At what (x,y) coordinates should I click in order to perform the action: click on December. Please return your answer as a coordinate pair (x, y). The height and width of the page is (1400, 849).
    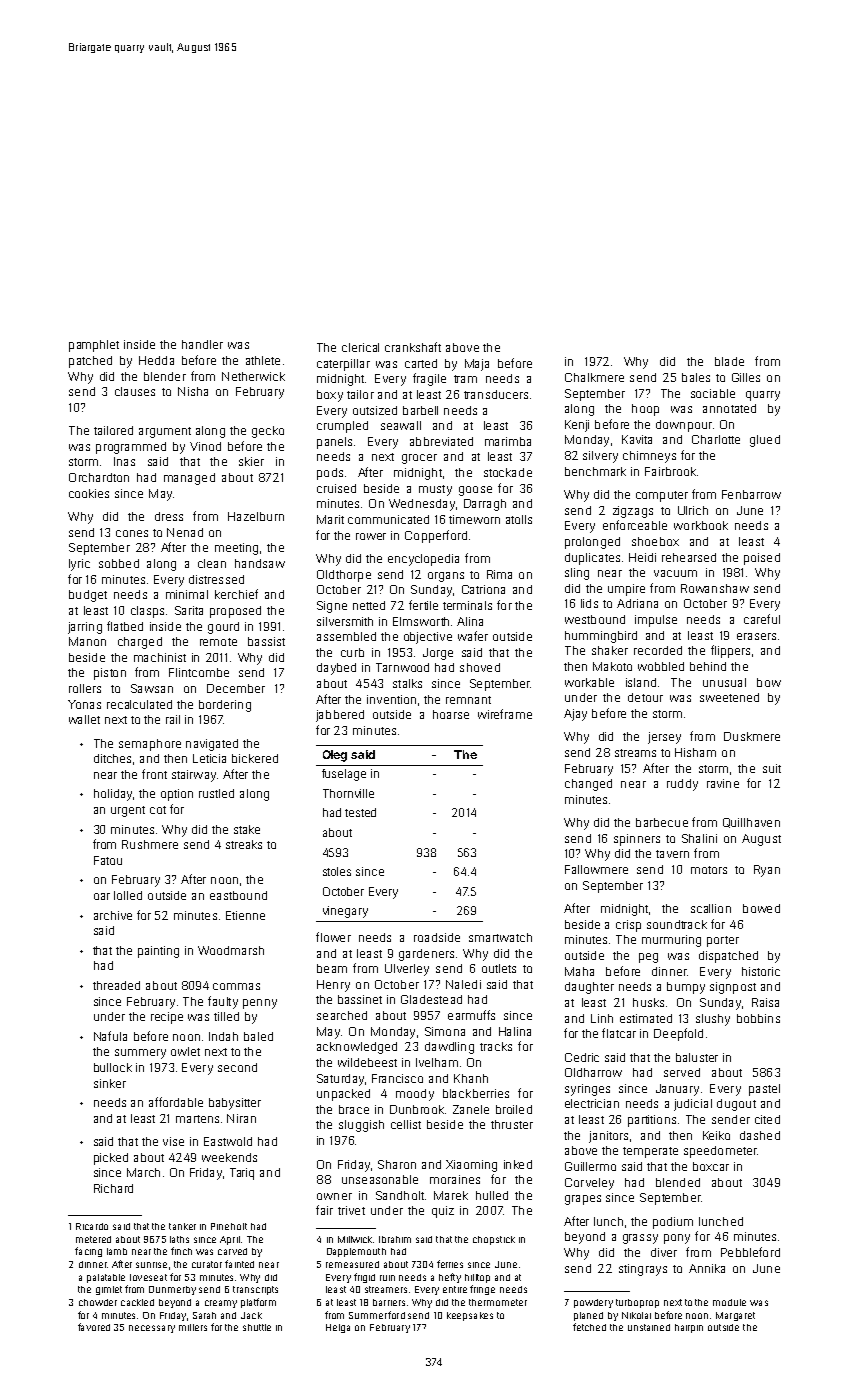
    Looking at the image, I should click on (236, 688).
